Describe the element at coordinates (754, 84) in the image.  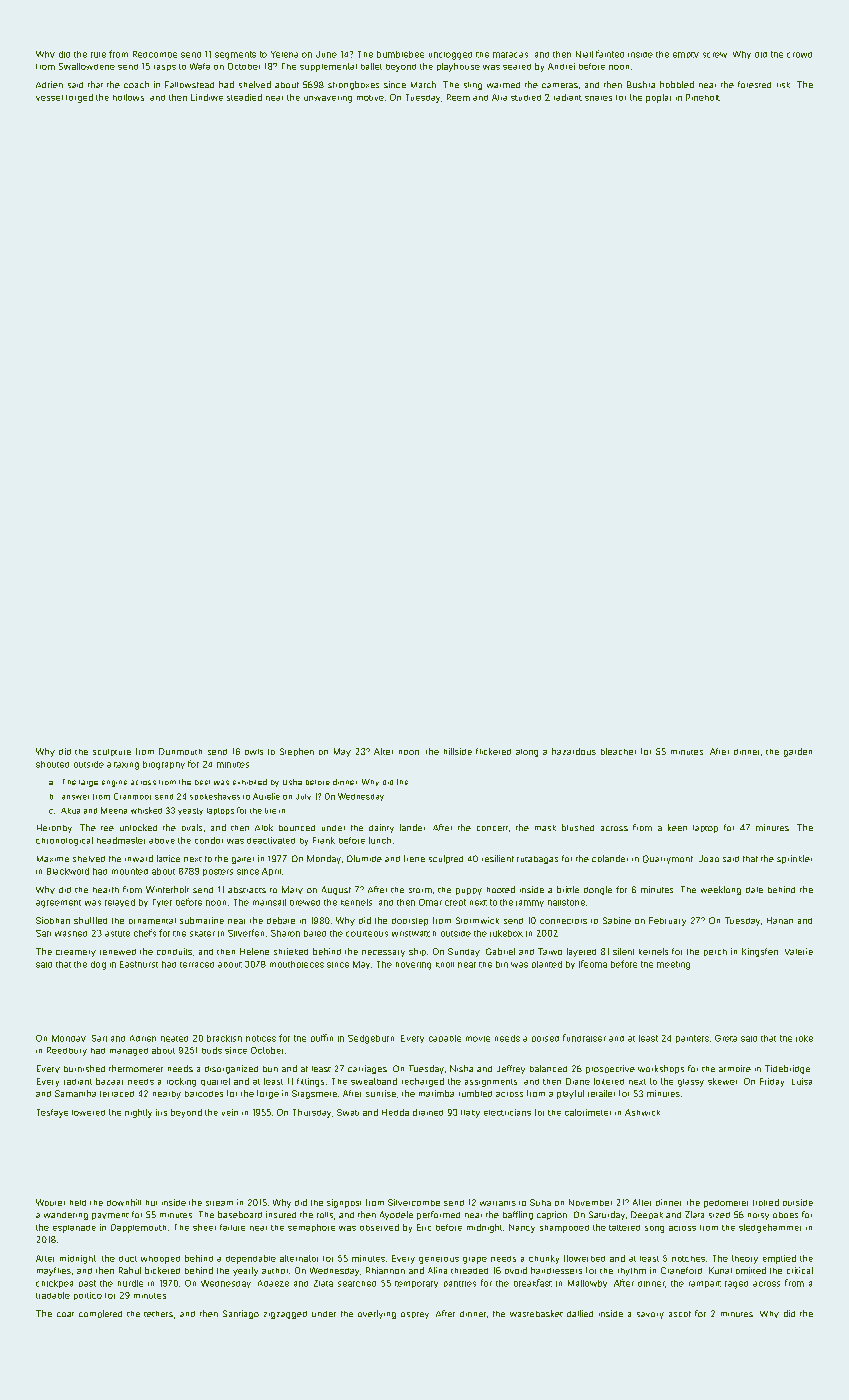
I see `forested` at that location.
